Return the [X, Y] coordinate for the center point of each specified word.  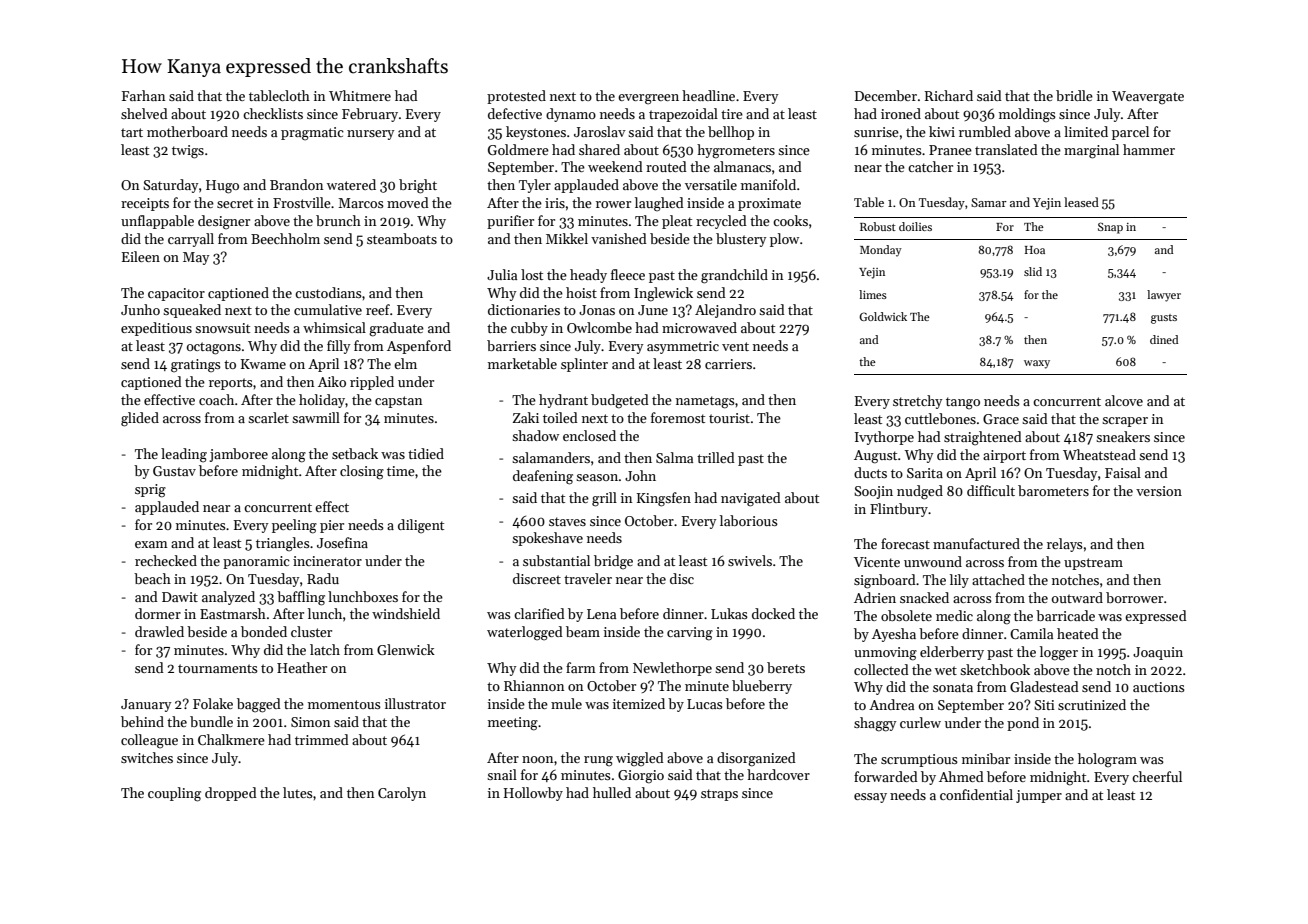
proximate [769, 204]
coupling [174, 794]
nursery [370, 135]
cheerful [1157, 776]
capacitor [176, 294]
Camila [1031, 633]
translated [1006, 149]
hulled [612, 792]
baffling [301, 598]
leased [1081, 202]
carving [690, 634]
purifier [510, 222]
